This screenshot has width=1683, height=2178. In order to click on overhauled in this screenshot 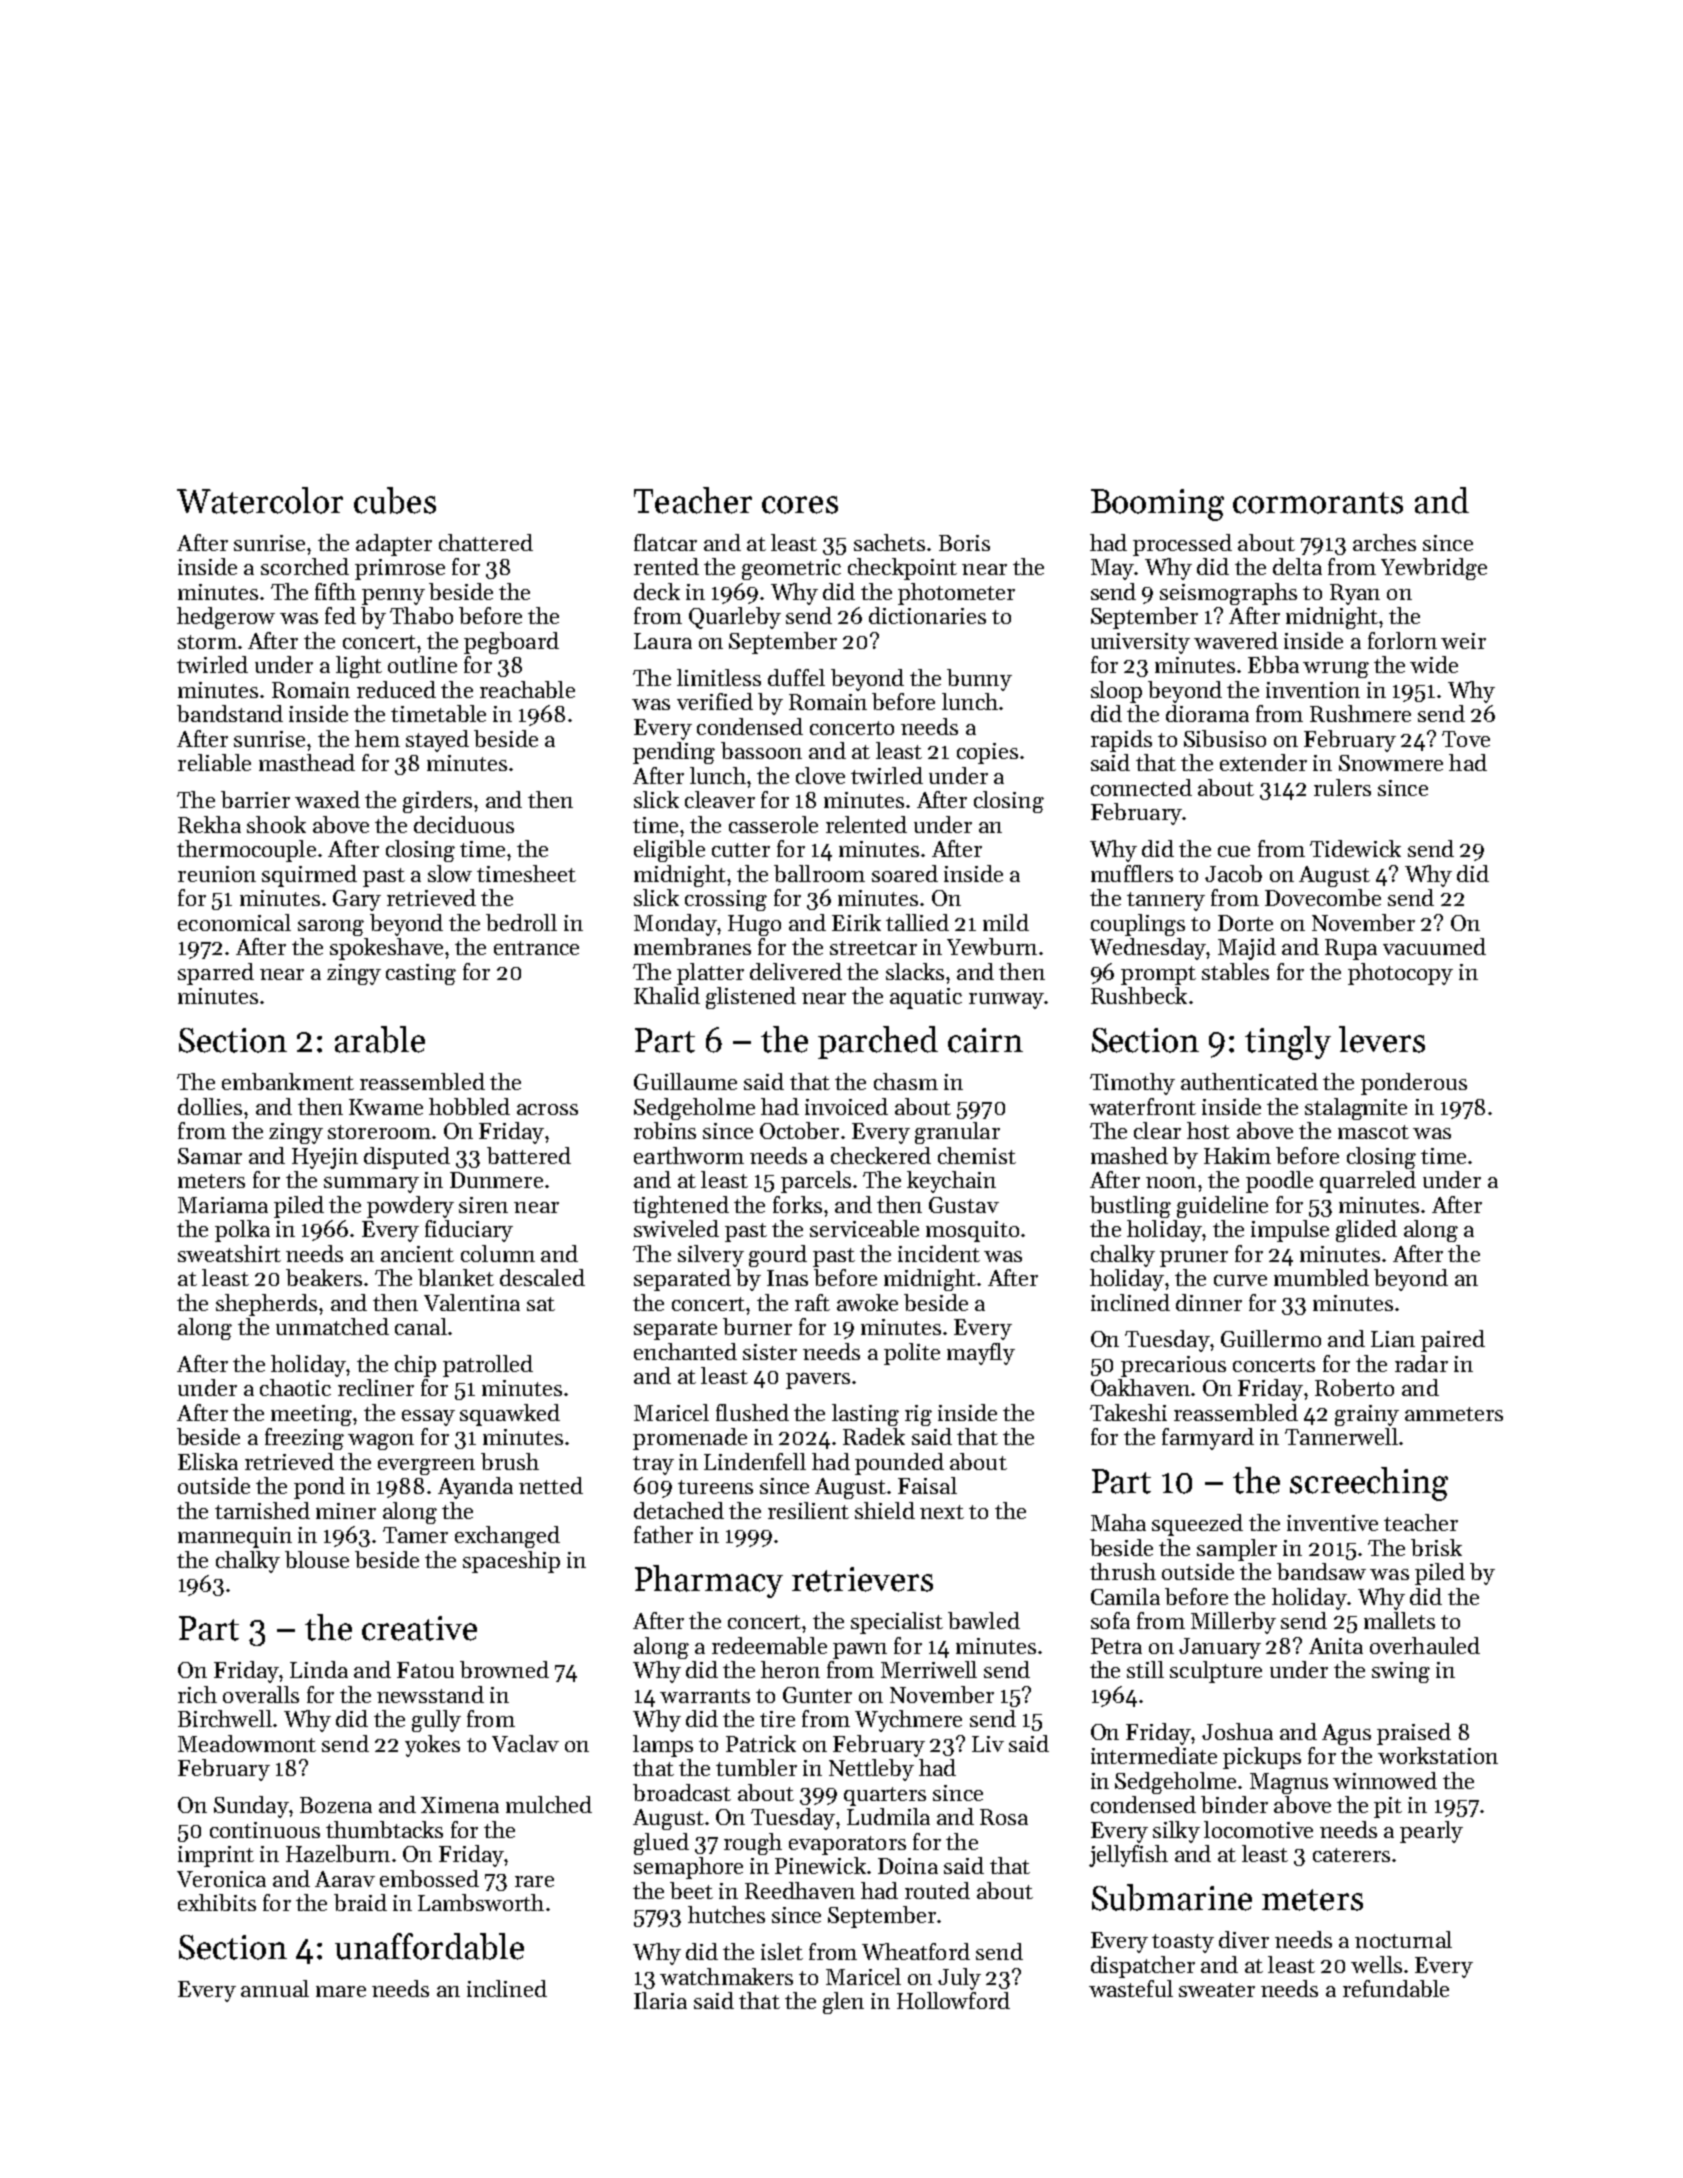, I will do `click(1425, 1645)`.
